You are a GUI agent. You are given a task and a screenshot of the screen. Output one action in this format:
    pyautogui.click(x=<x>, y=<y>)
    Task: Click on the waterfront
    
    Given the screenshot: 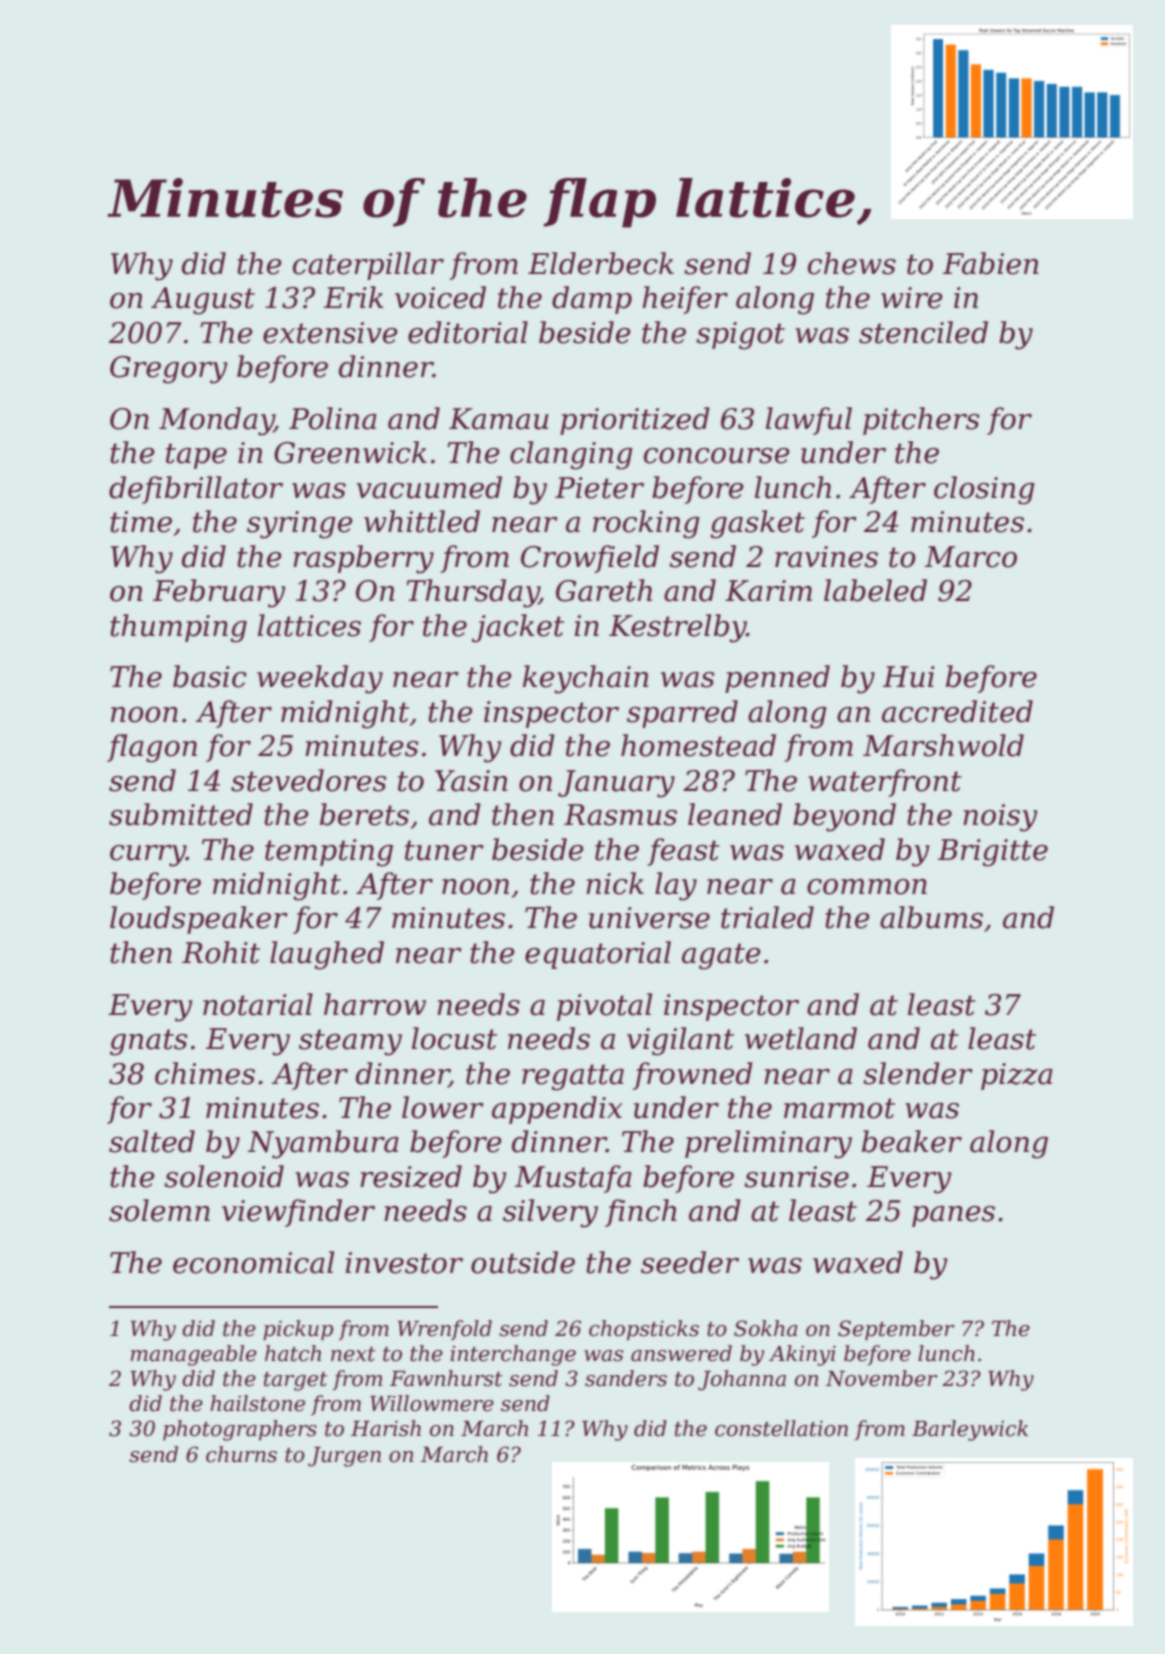 What is the action you would take?
    pyautogui.click(x=885, y=783)
